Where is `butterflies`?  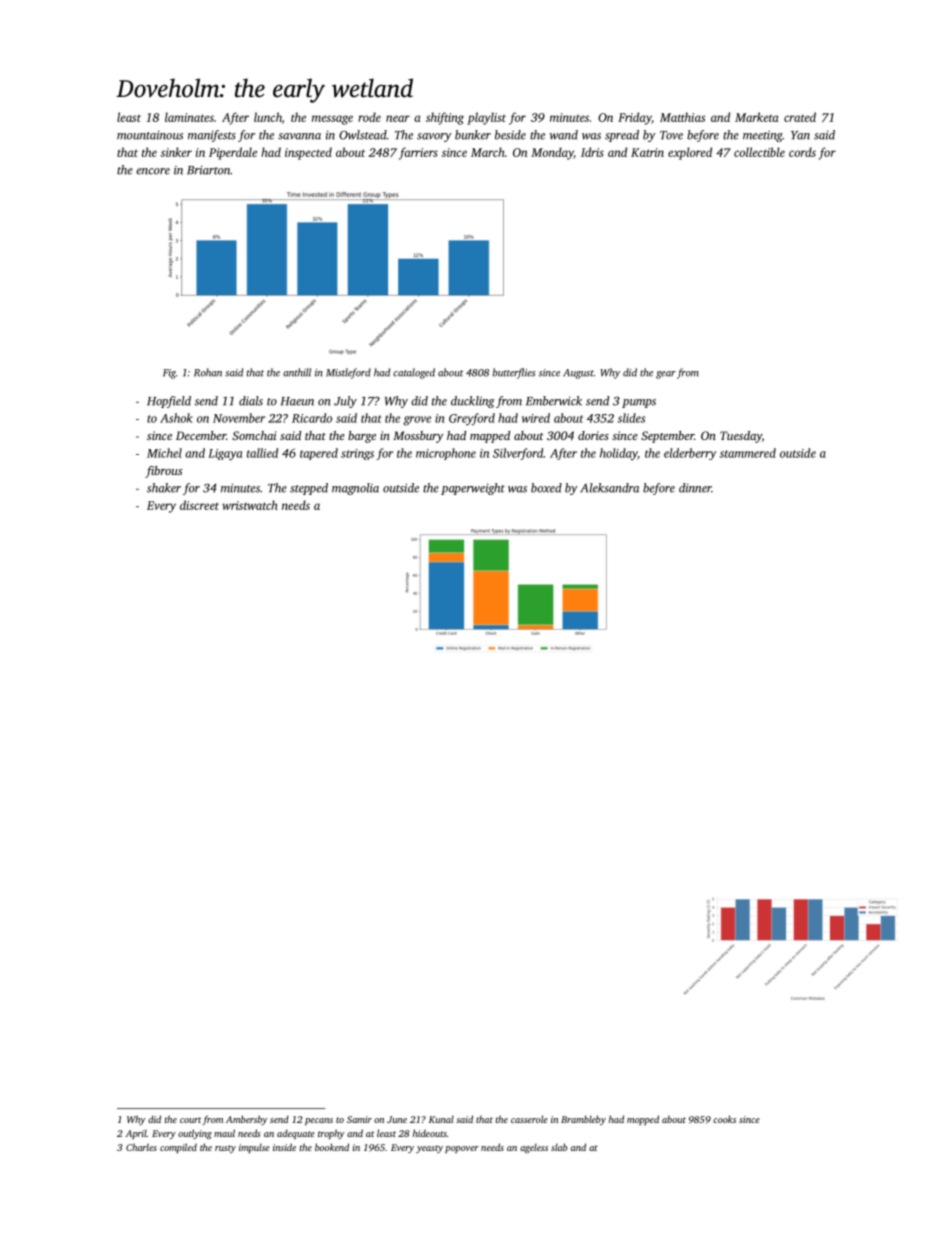 butterflies is located at coordinates (514, 373).
